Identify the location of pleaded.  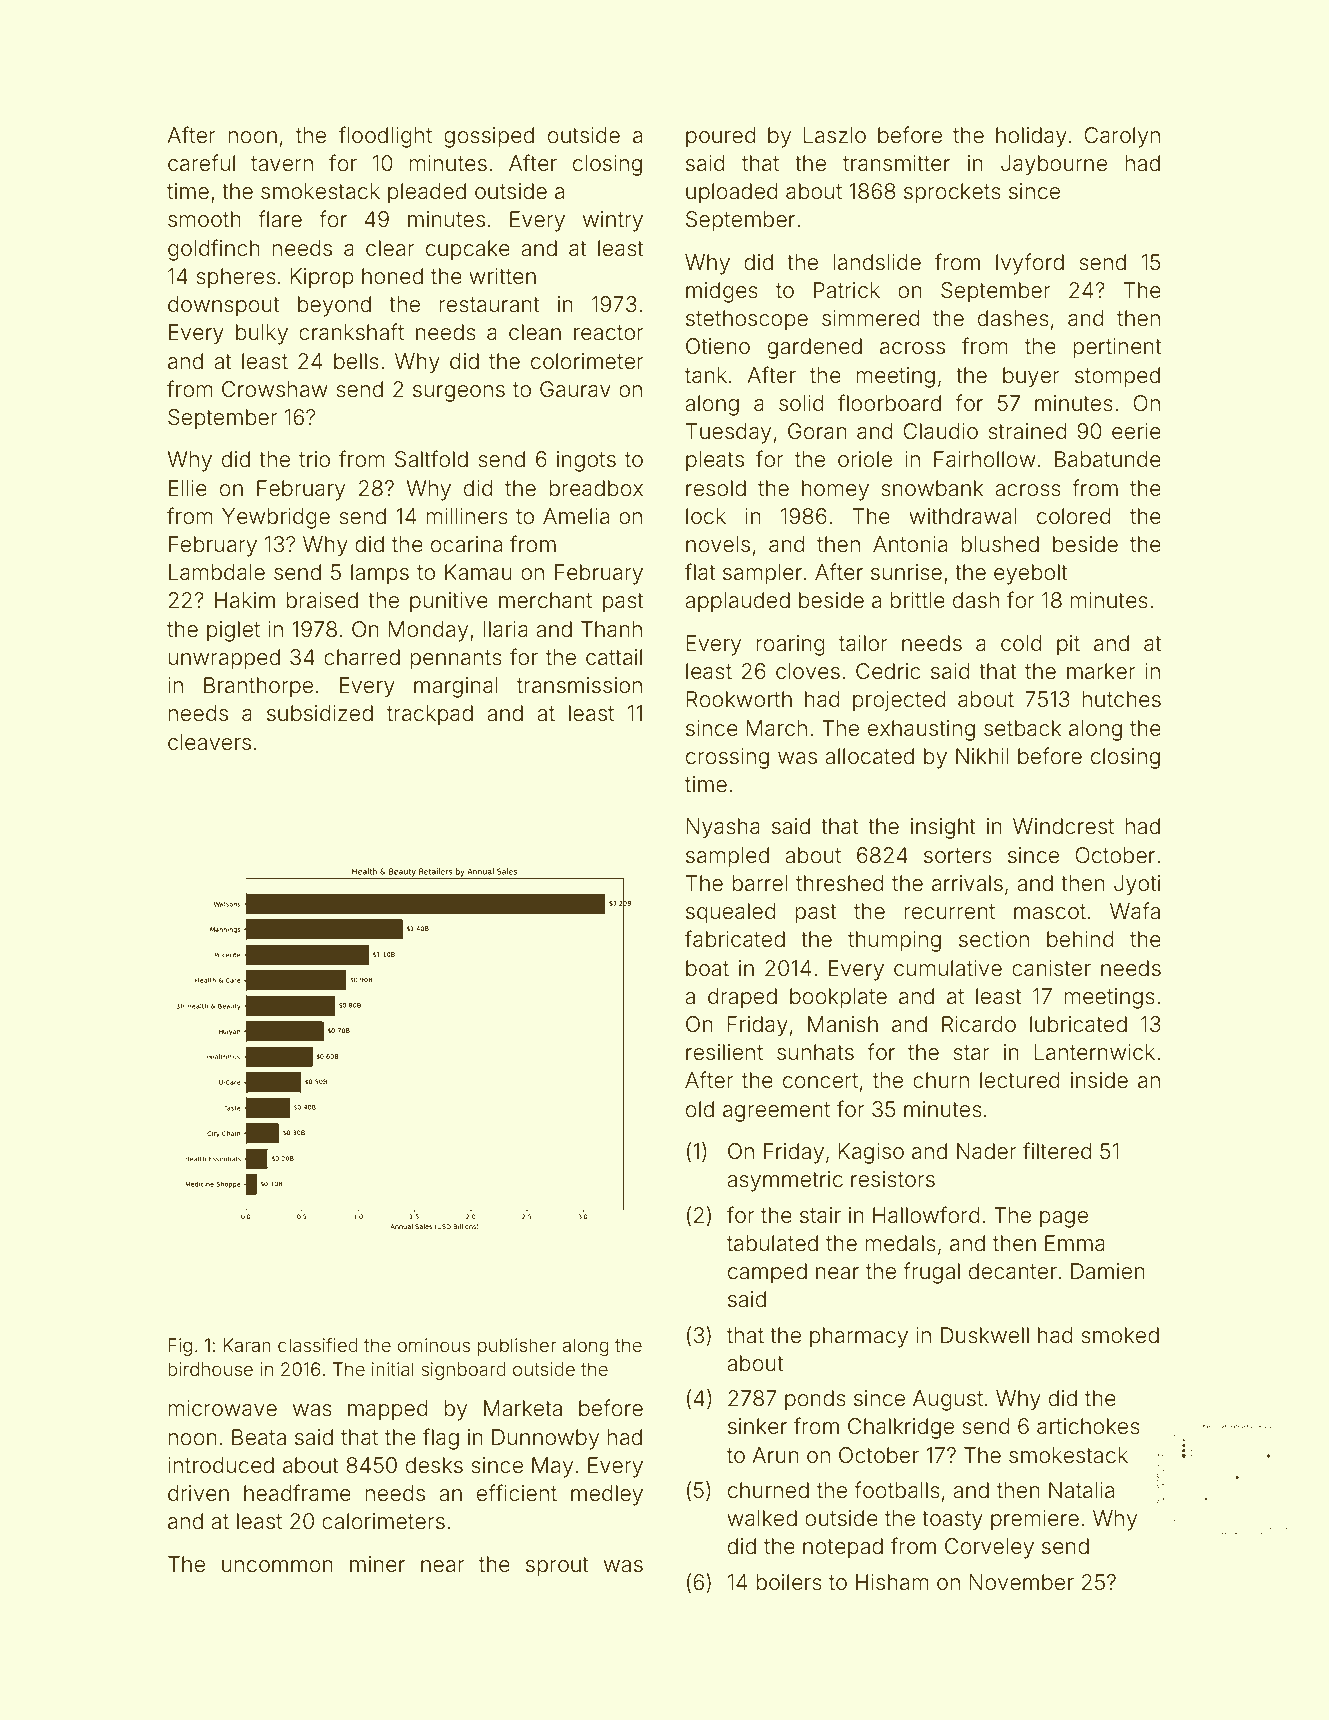
(427, 193).
